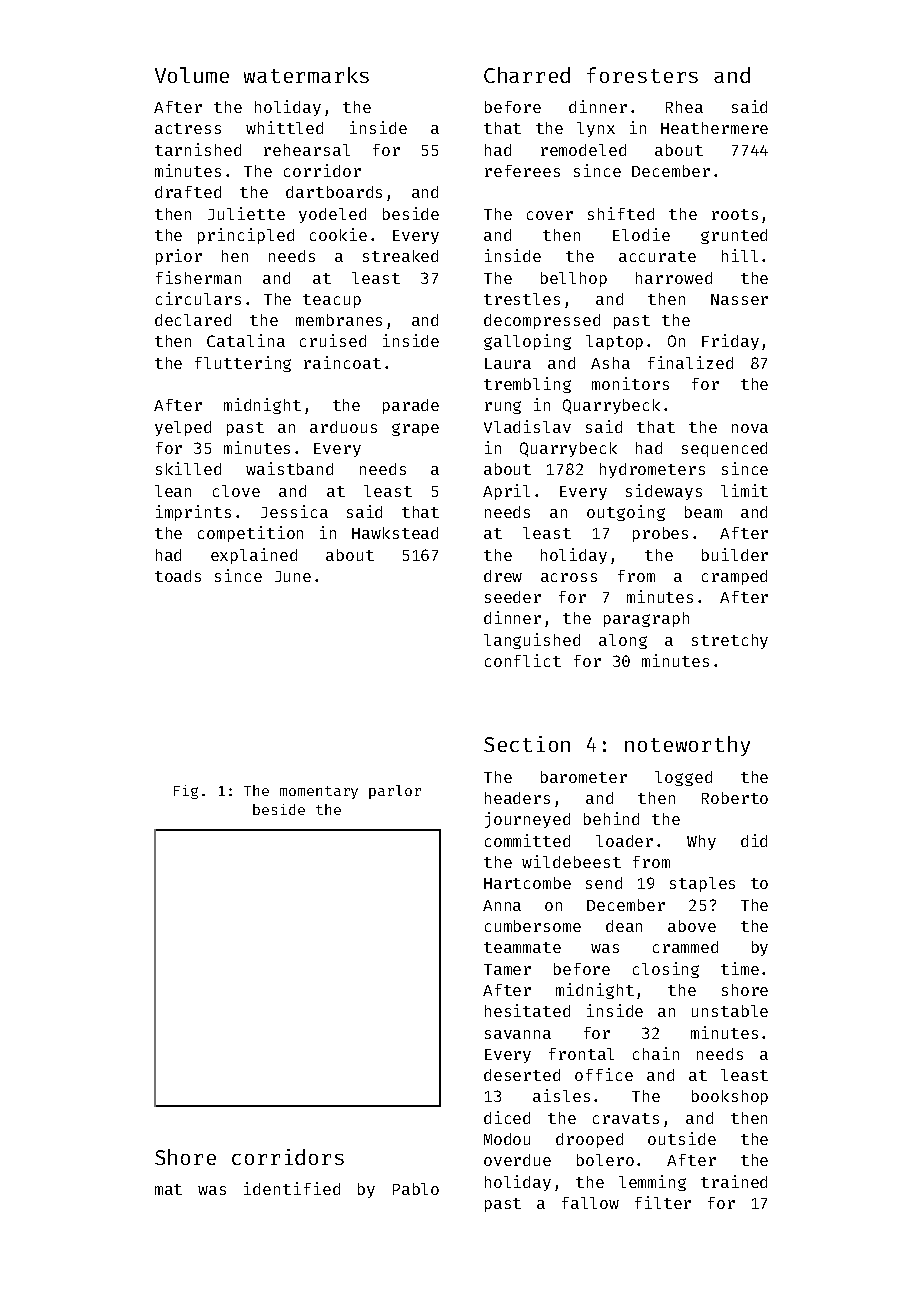 The height and width of the document is (1311, 924). What do you see at coordinates (590, 1203) in the document?
I see `fallow` at bounding box center [590, 1203].
